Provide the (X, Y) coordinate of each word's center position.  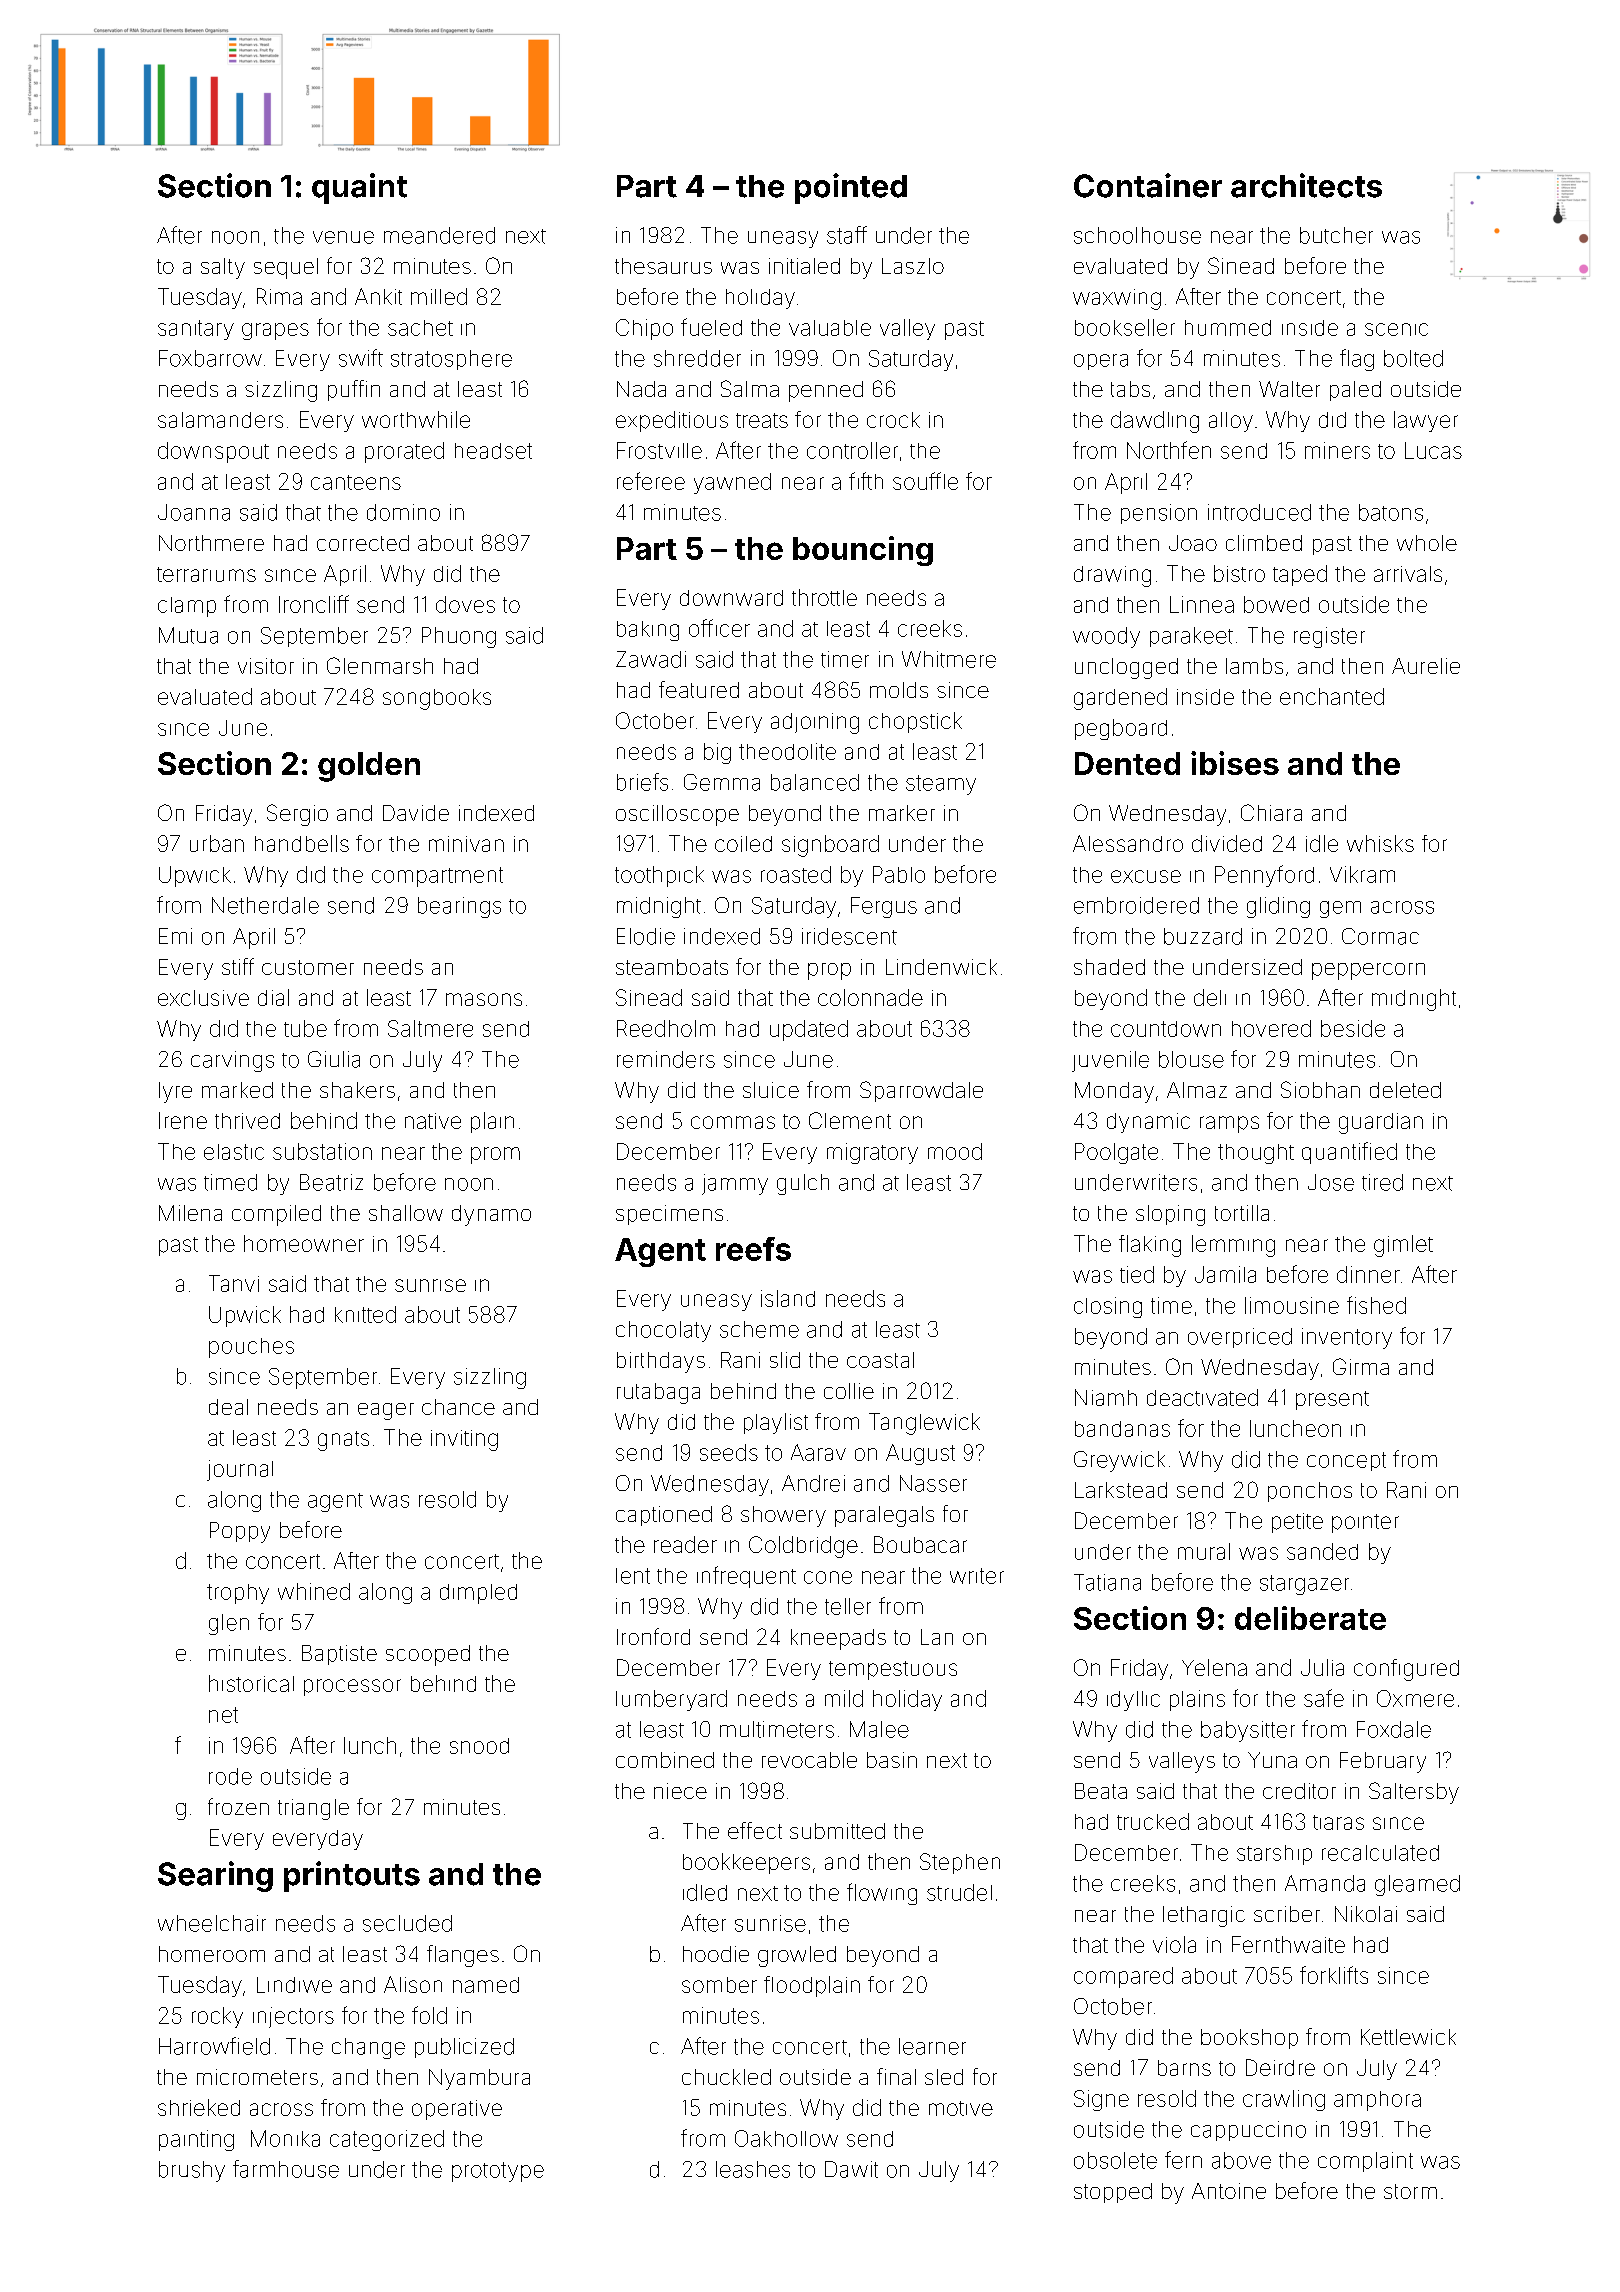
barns (1184, 2068)
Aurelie (1426, 666)
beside (1353, 1028)
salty (223, 268)
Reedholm (666, 1028)
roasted (796, 874)
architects (1306, 185)
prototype (498, 2172)
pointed (851, 188)
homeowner (304, 1243)
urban (217, 843)
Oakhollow (786, 2138)
